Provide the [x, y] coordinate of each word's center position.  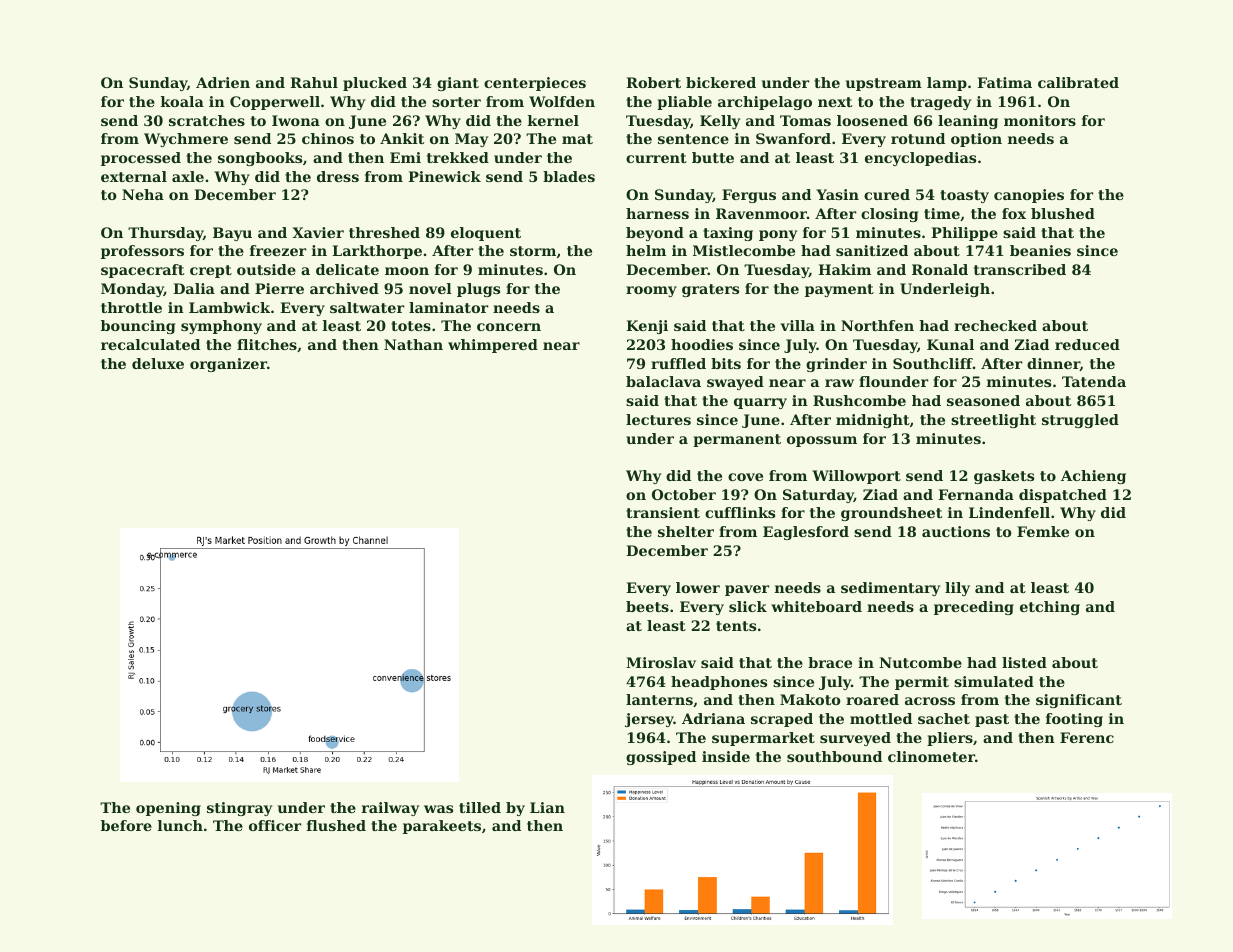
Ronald [940, 269]
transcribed [1020, 269]
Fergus [749, 196]
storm [533, 251]
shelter [686, 531]
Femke [1043, 531]
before [126, 825]
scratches [207, 120]
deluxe [158, 363]
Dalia [194, 288]
